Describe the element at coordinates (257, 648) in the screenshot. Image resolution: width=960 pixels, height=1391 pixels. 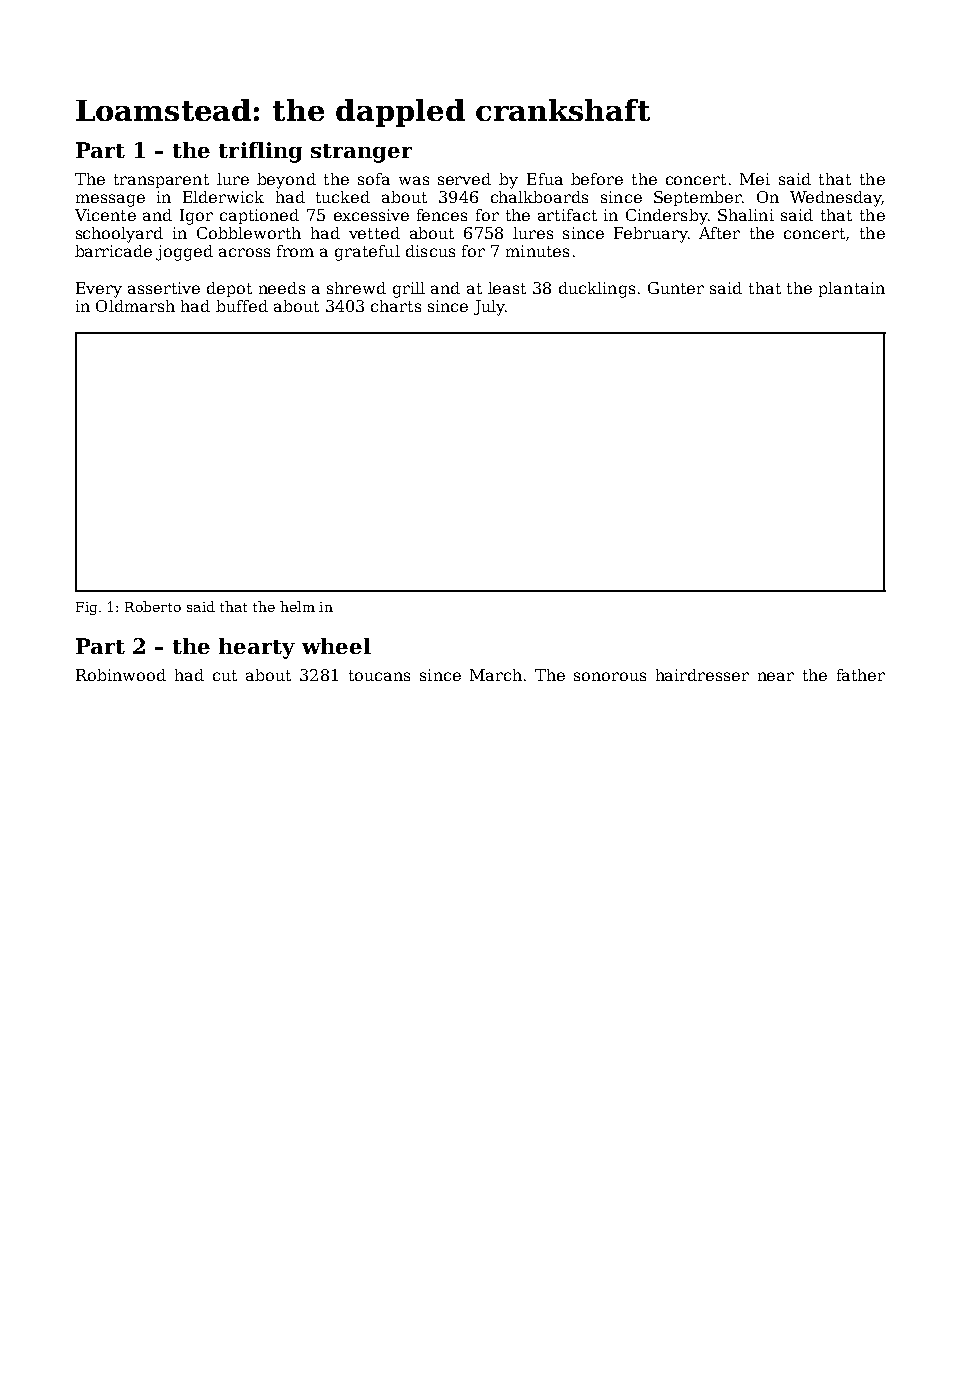
I see `hearty` at that location.
